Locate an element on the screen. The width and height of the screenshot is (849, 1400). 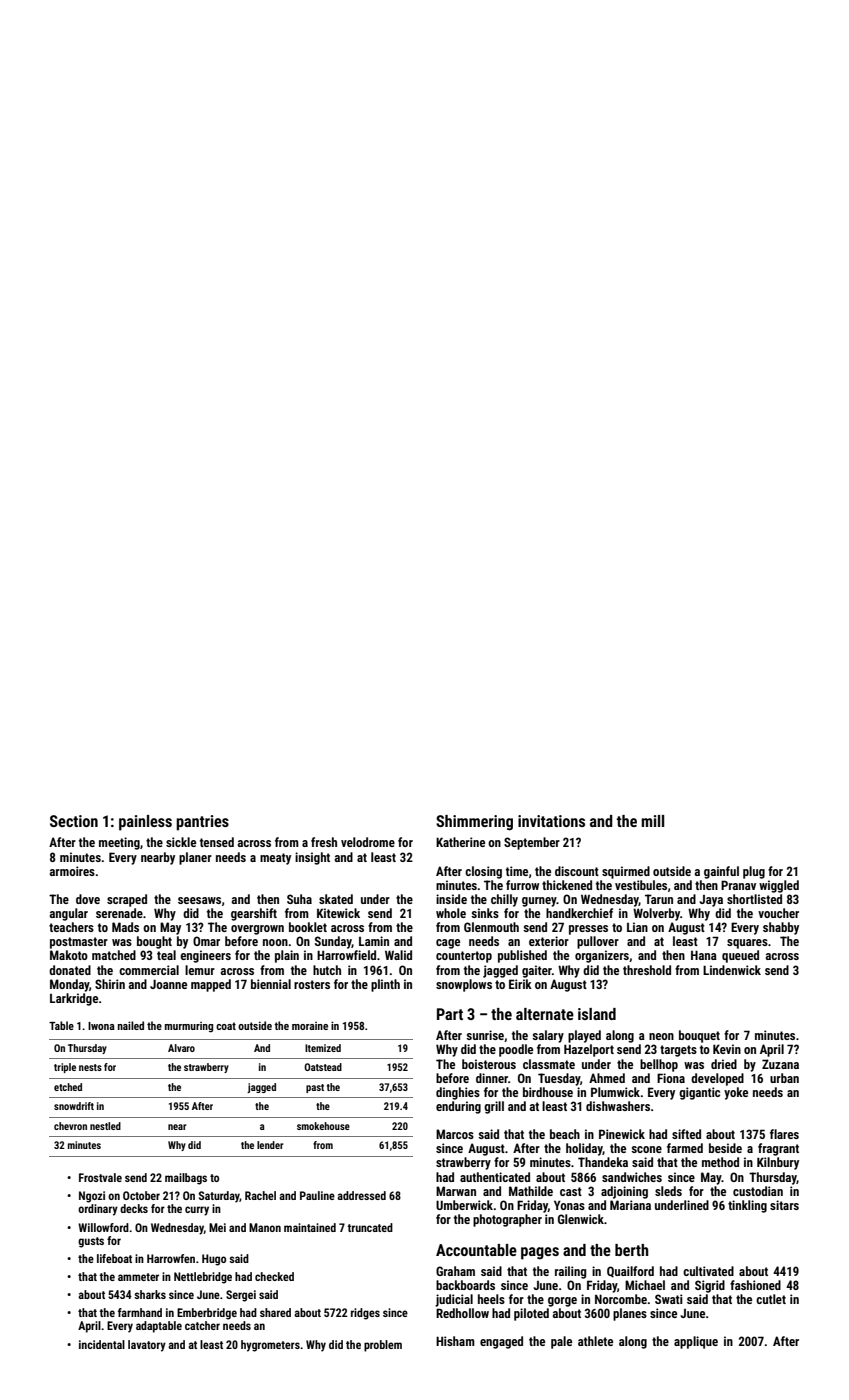
engaged is located at coordinates (501, 1342).
